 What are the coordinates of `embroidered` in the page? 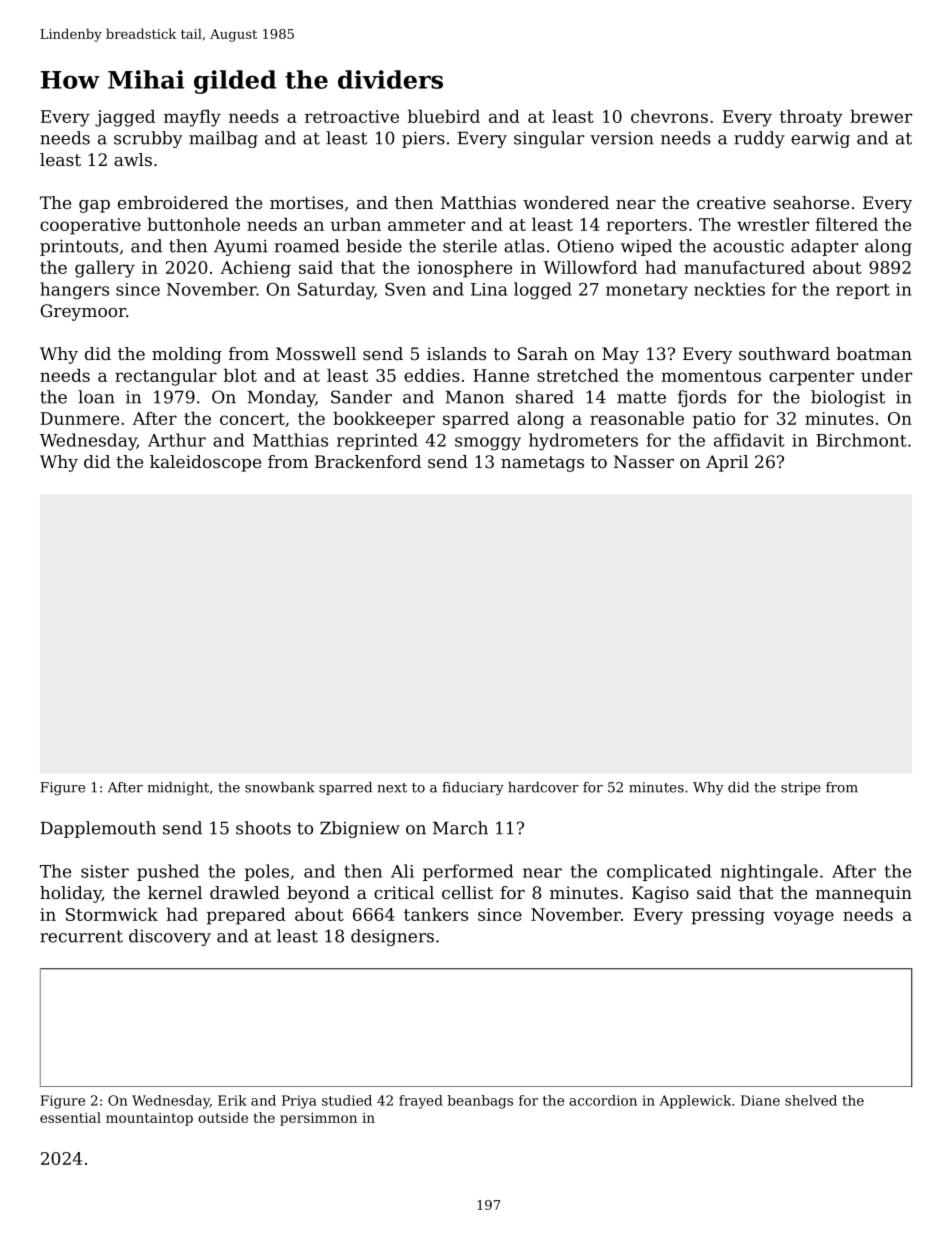 It's located at (173, 202).
